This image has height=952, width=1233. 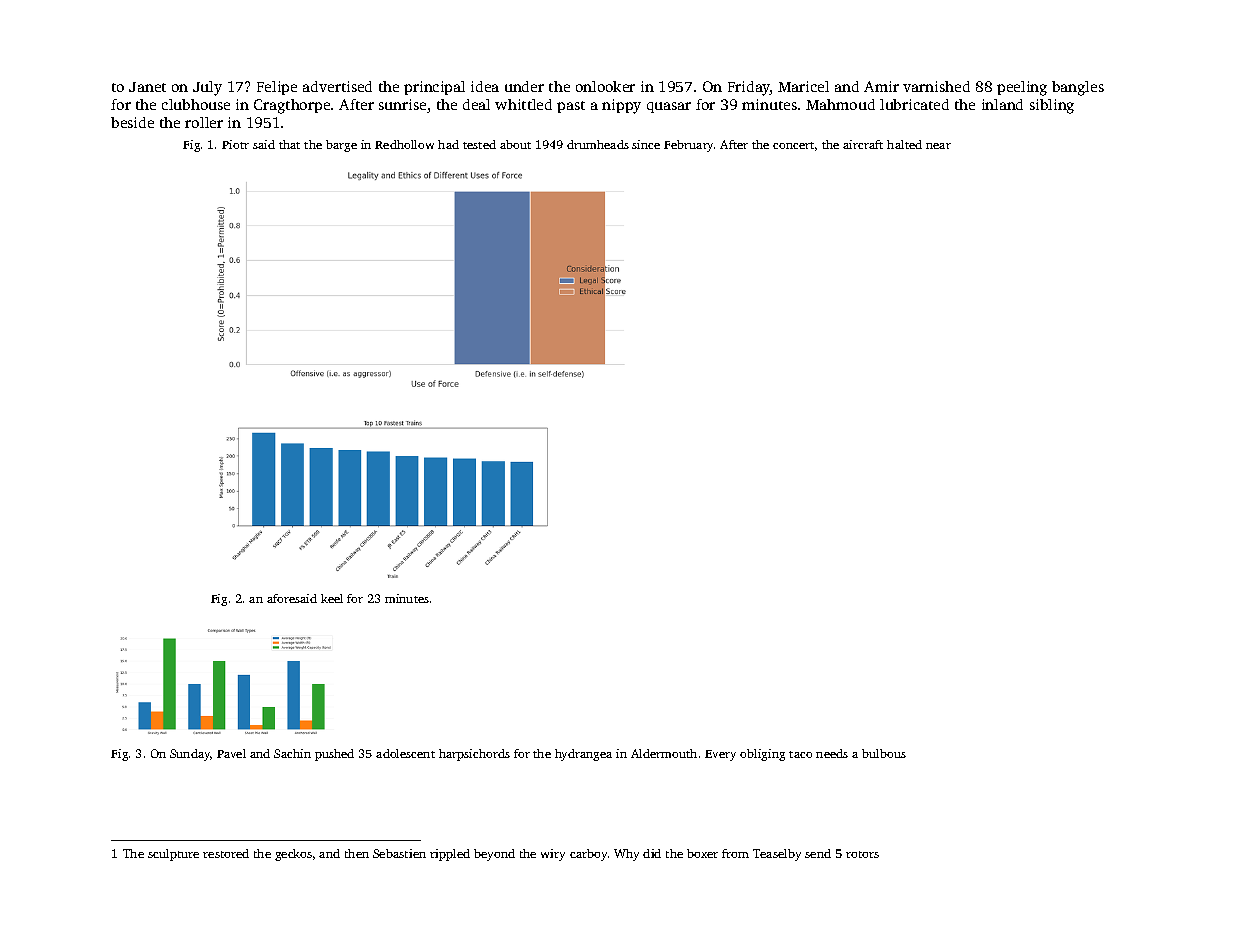 I want to click on bangles, so click(x=1078, y=88).
